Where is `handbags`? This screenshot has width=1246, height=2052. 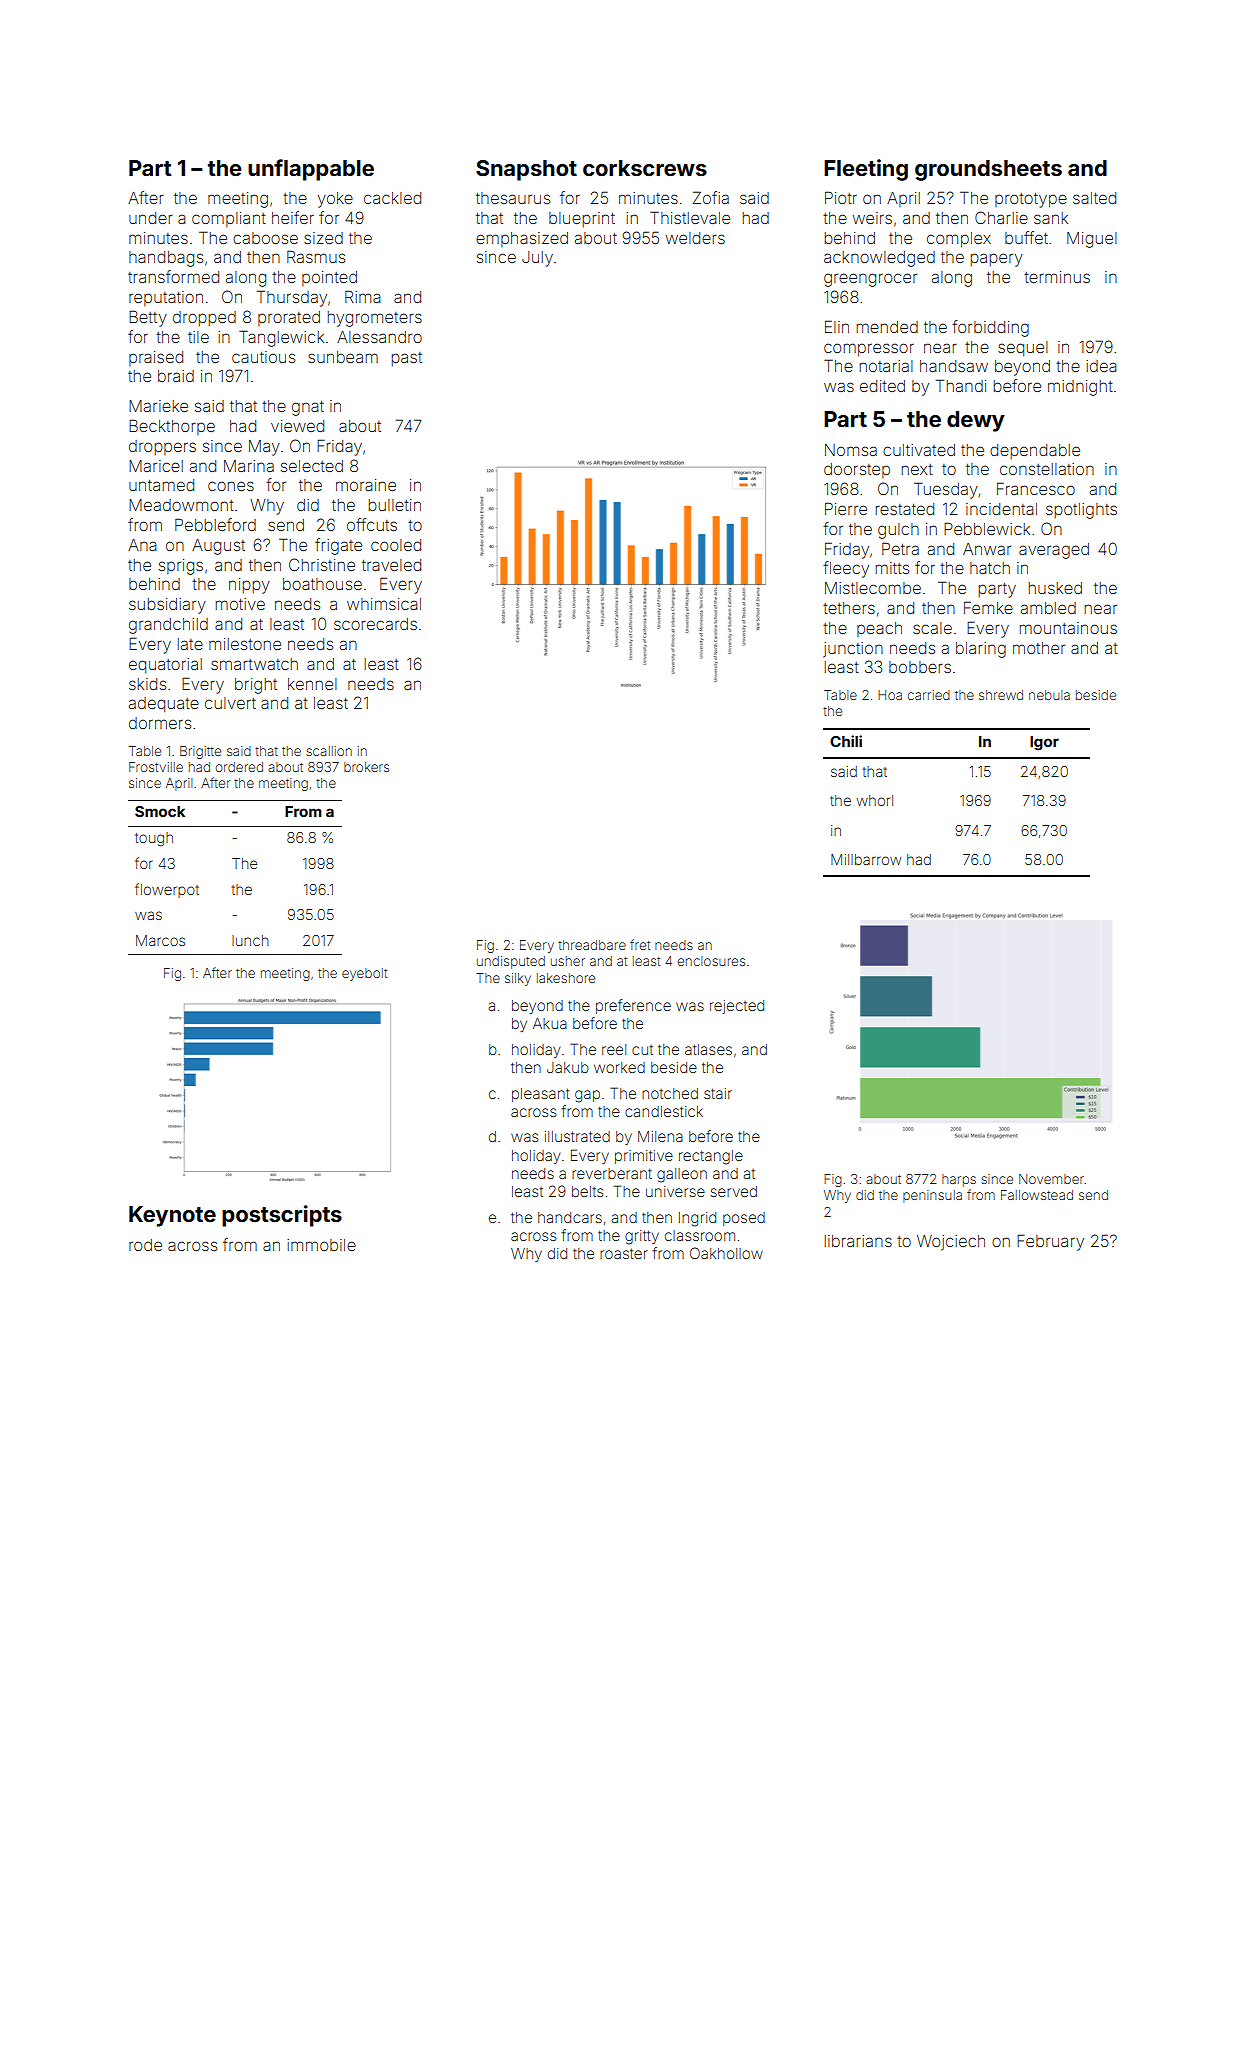
handbags is located at coordinates (166, 259).
